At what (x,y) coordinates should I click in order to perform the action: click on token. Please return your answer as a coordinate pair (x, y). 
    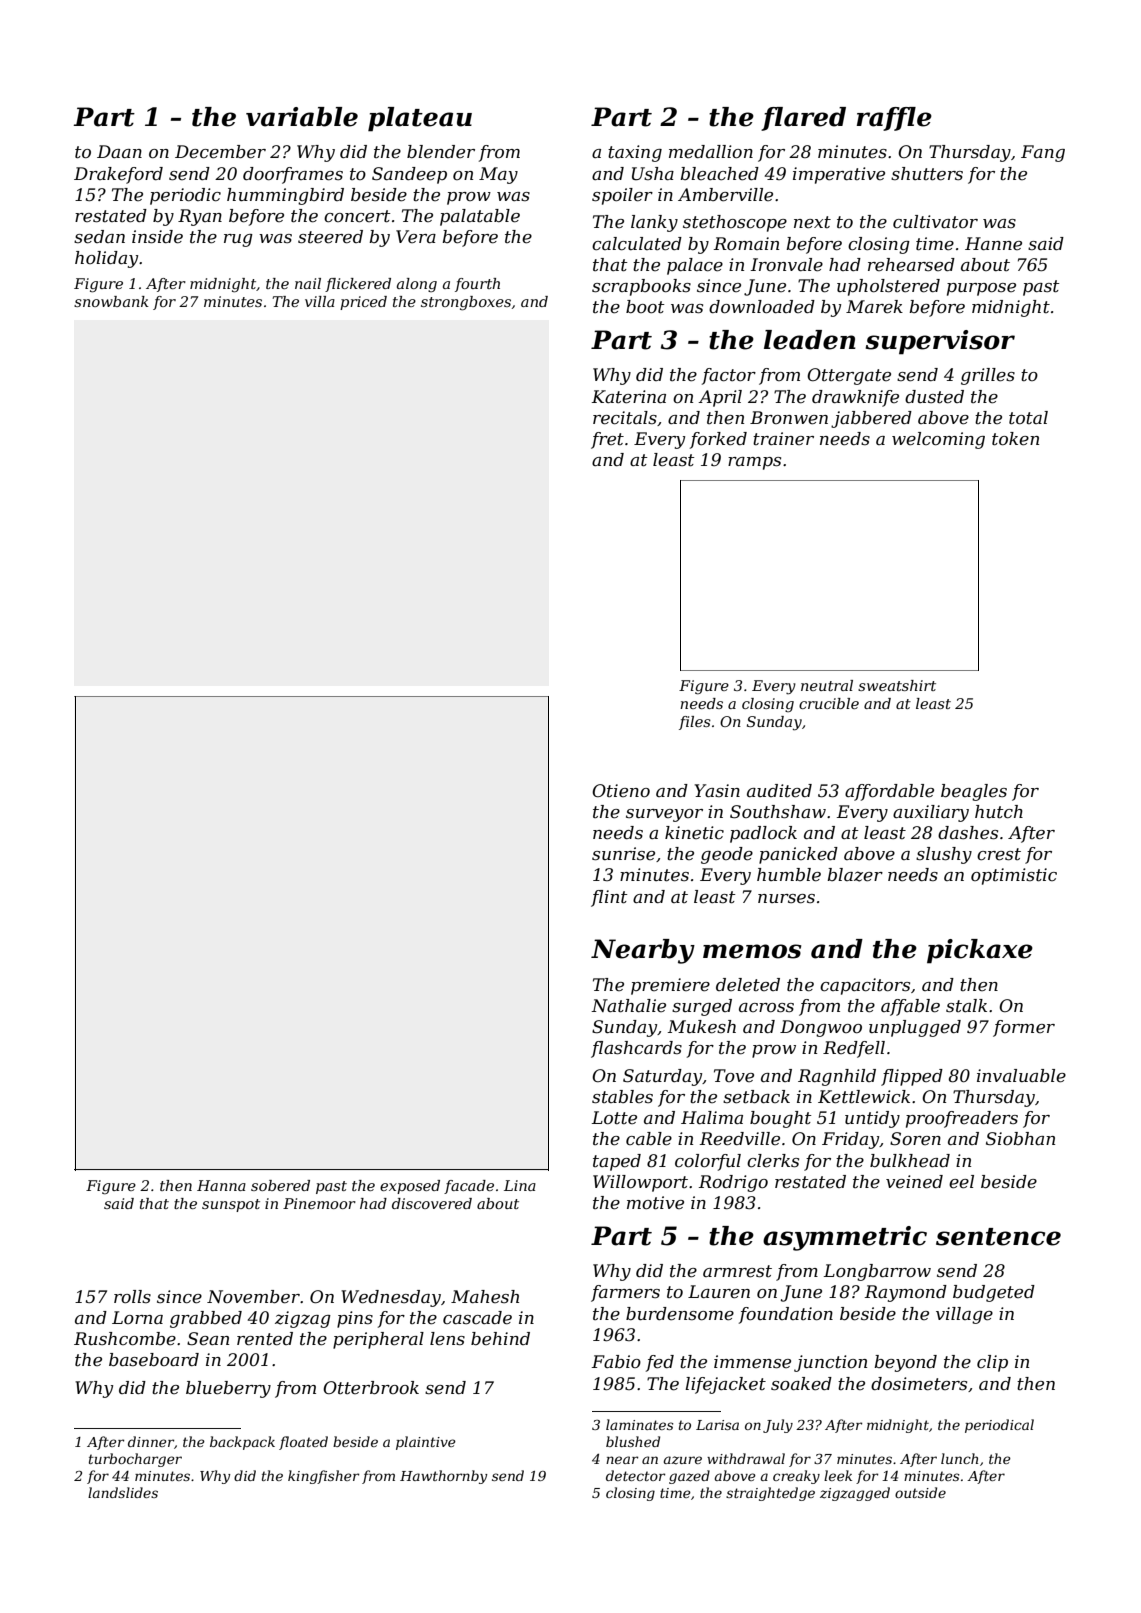
    Looking at the image, I should click on (1015, 439).
